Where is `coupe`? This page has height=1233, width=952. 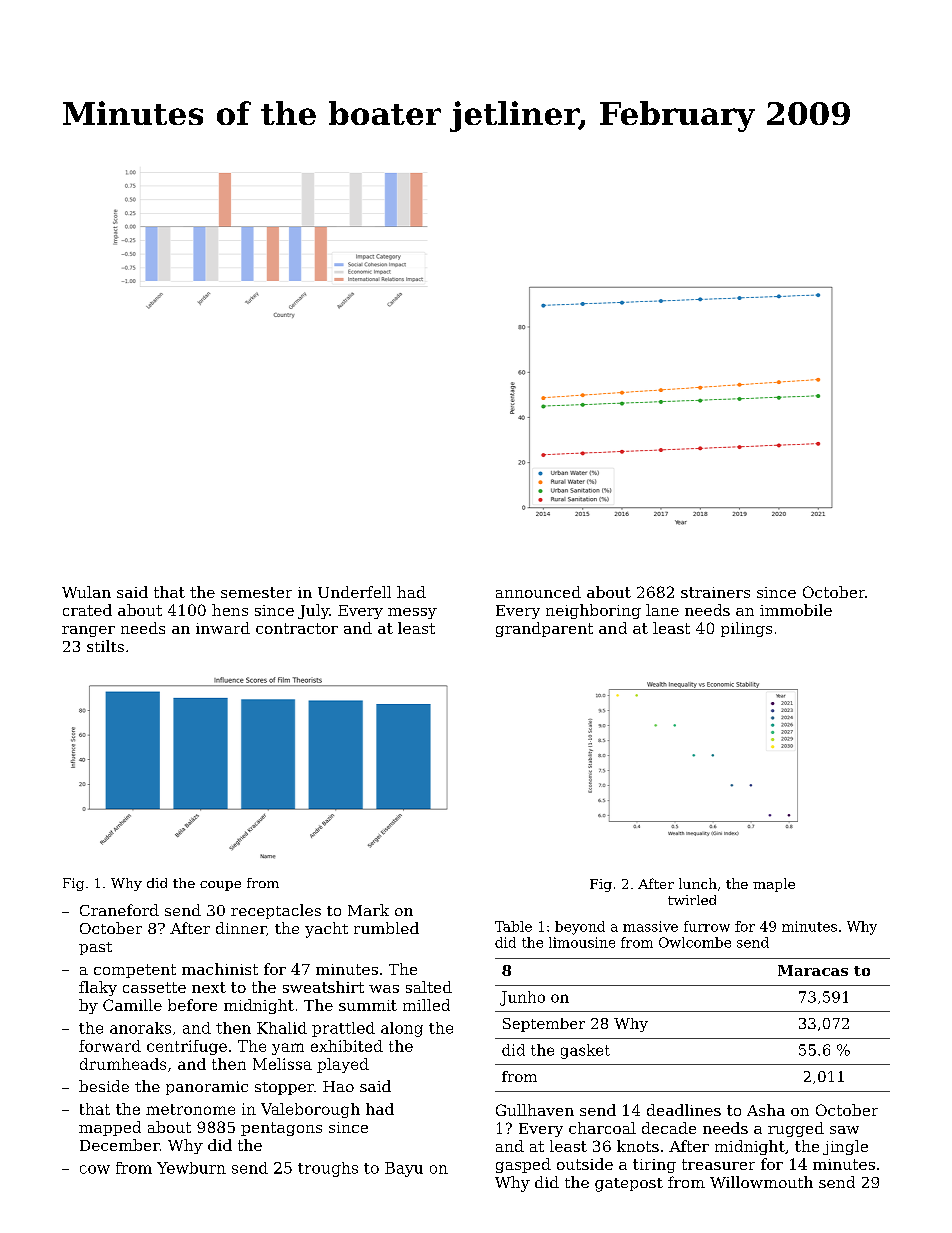
coupe is located at coordinates (220, 886).
